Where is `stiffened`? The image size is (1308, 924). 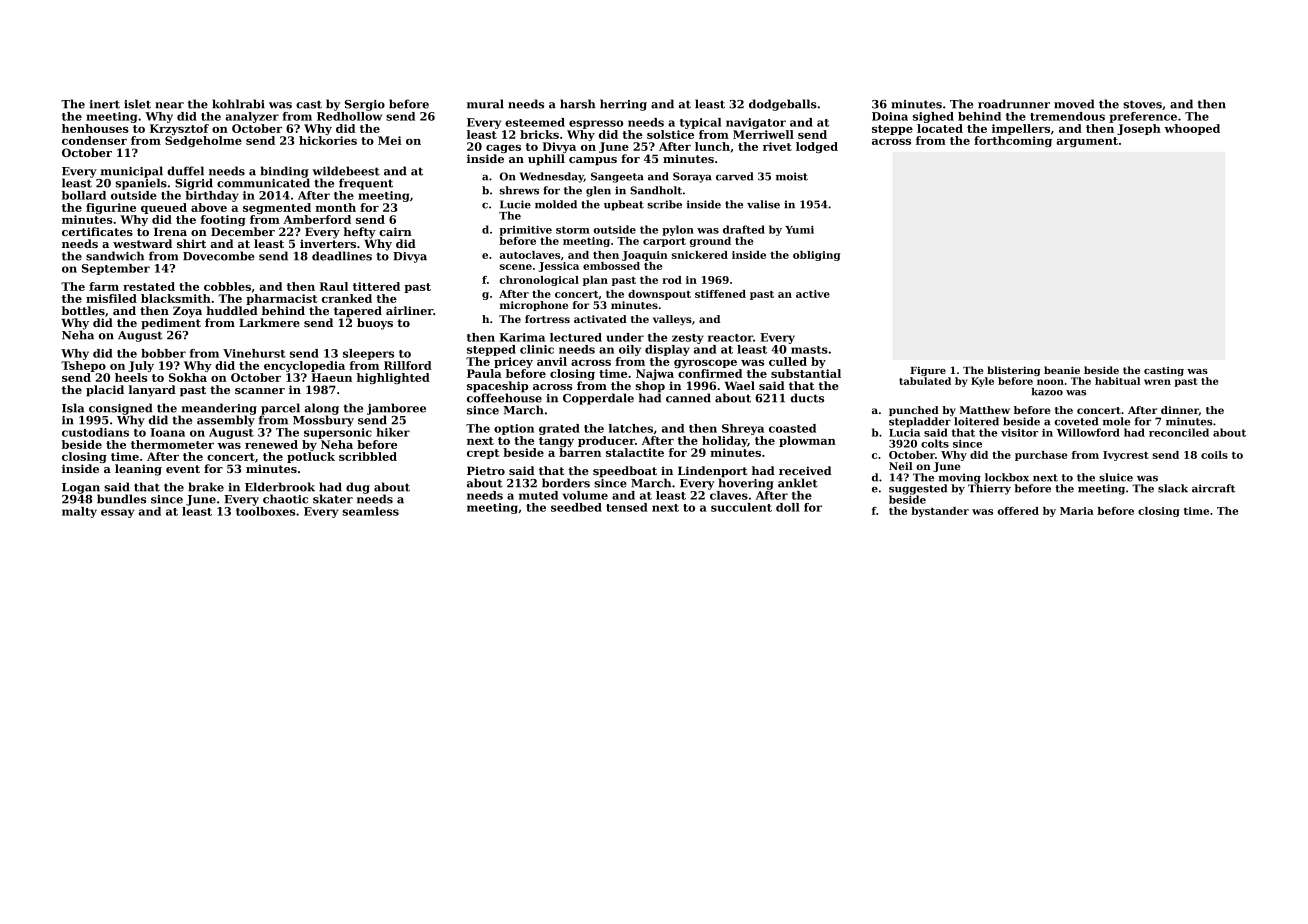 stiffened is located at coordinates (720, 294).
